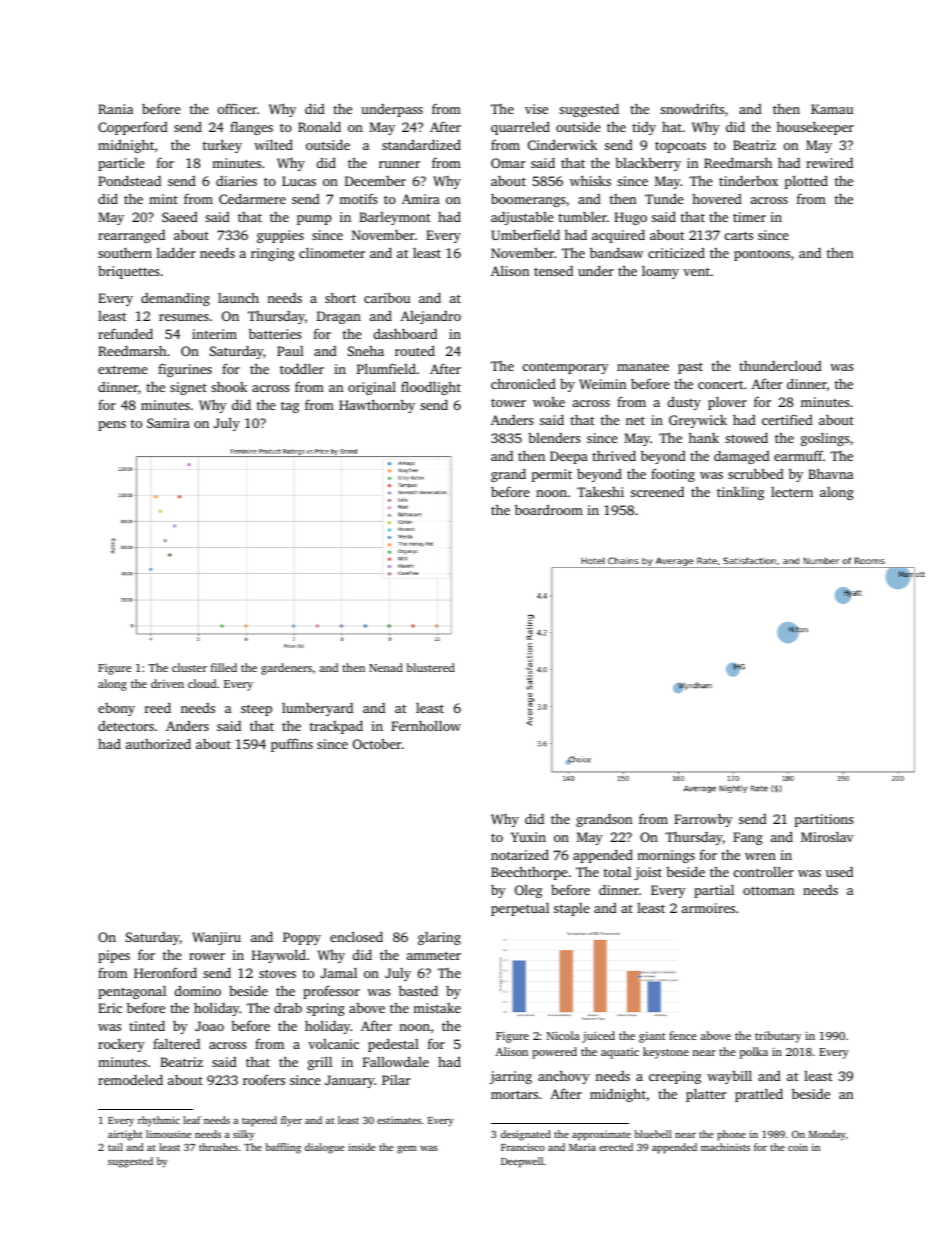 The image size is (952, 1233). Describe the element at coordinates (832, 109) in the screenshot. I see `Kamau` at that location.
